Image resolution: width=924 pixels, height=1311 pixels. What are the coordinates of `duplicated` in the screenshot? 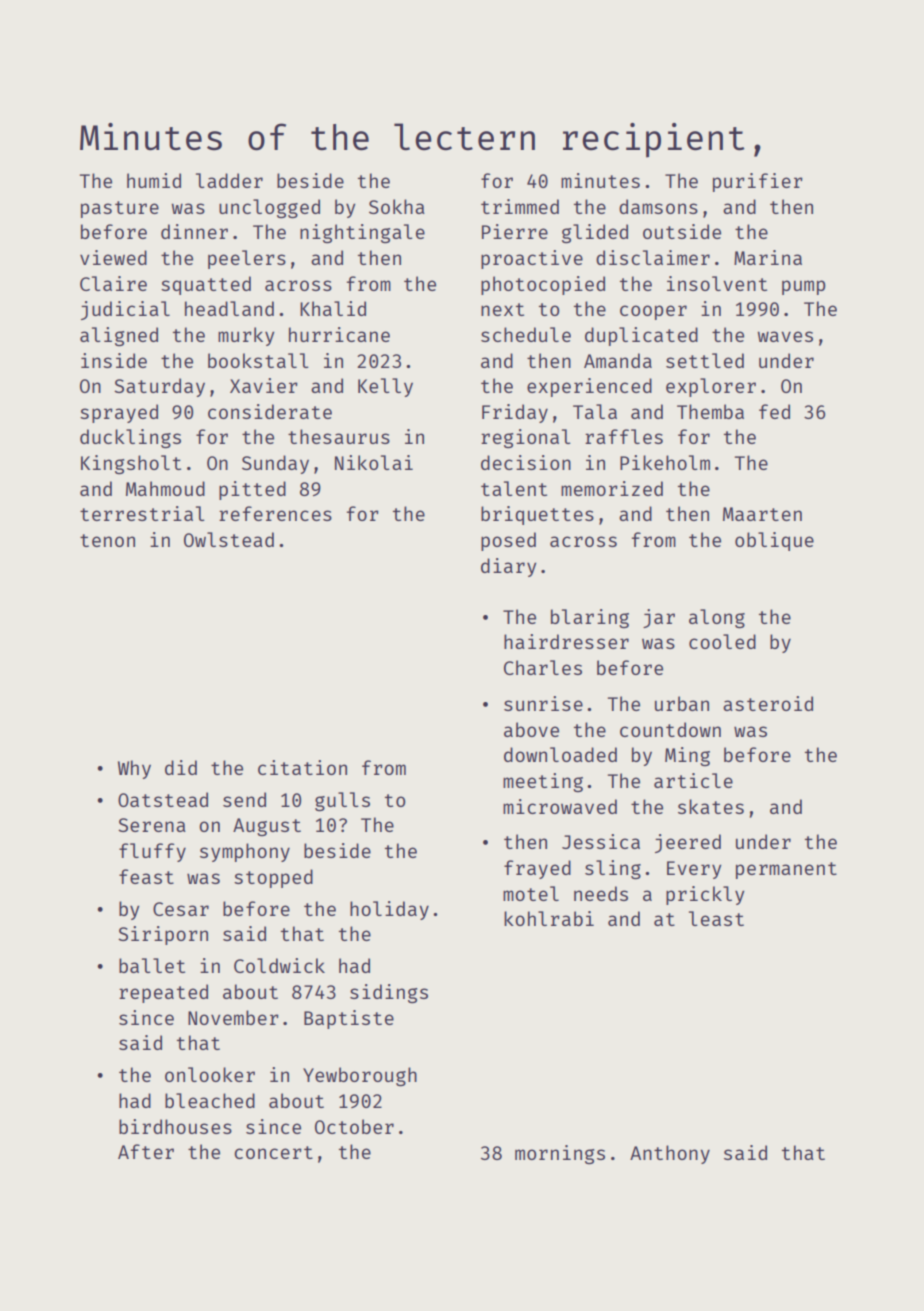 It's located at (641, 336).
